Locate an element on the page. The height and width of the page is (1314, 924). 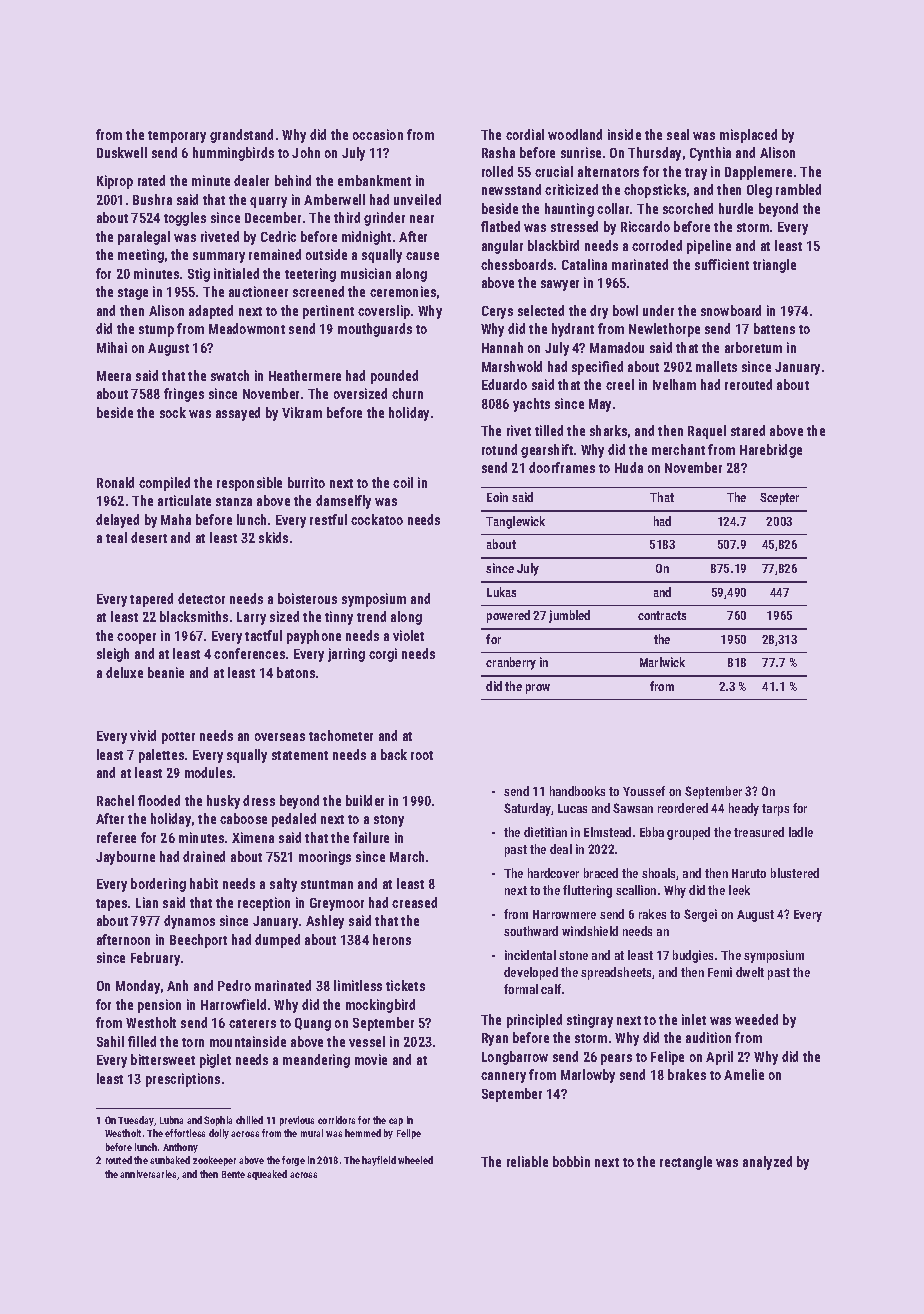
yachts is located at coordinates (531, 405).
